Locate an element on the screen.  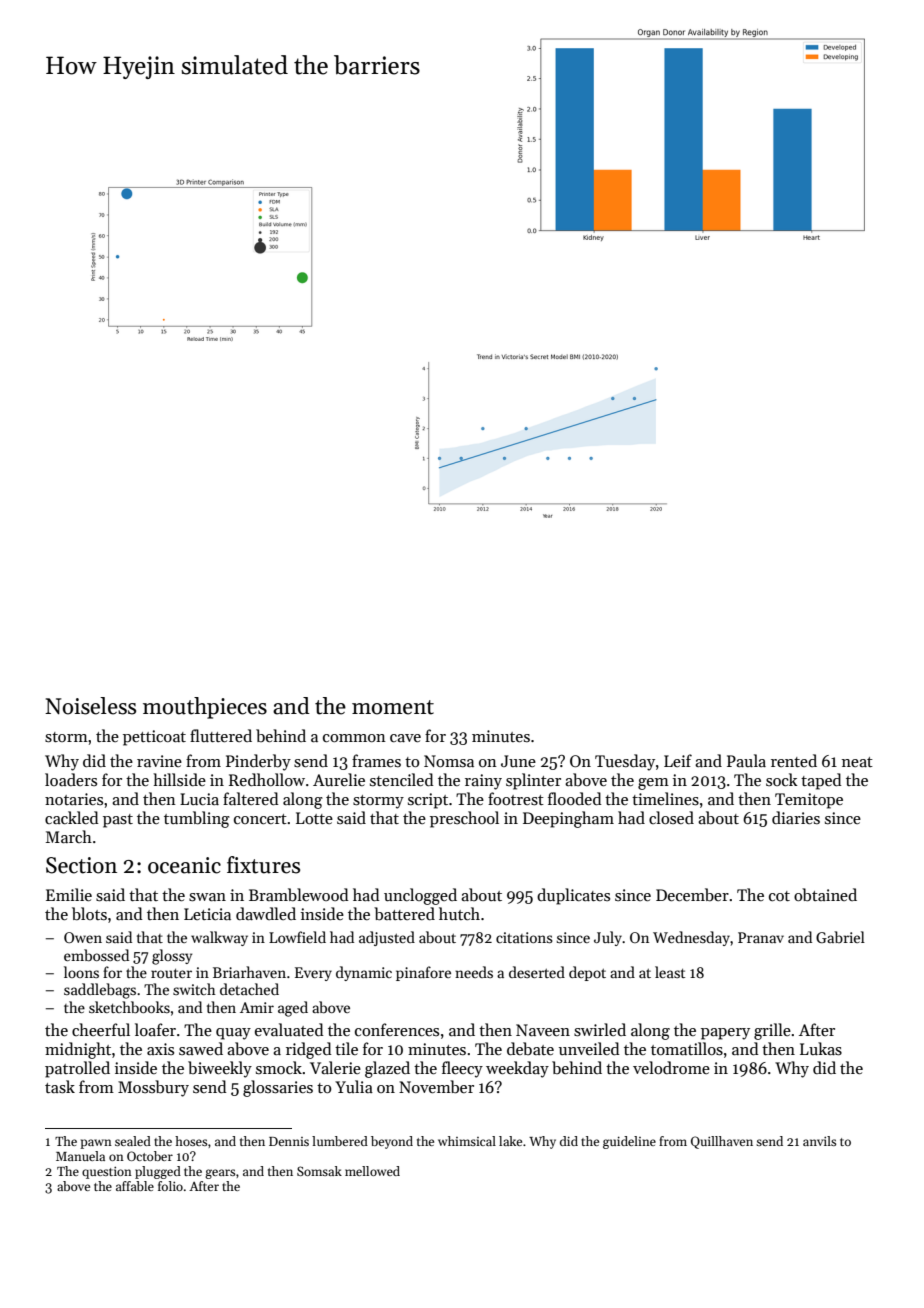
duplicates is located at coordinates (573, 896).
